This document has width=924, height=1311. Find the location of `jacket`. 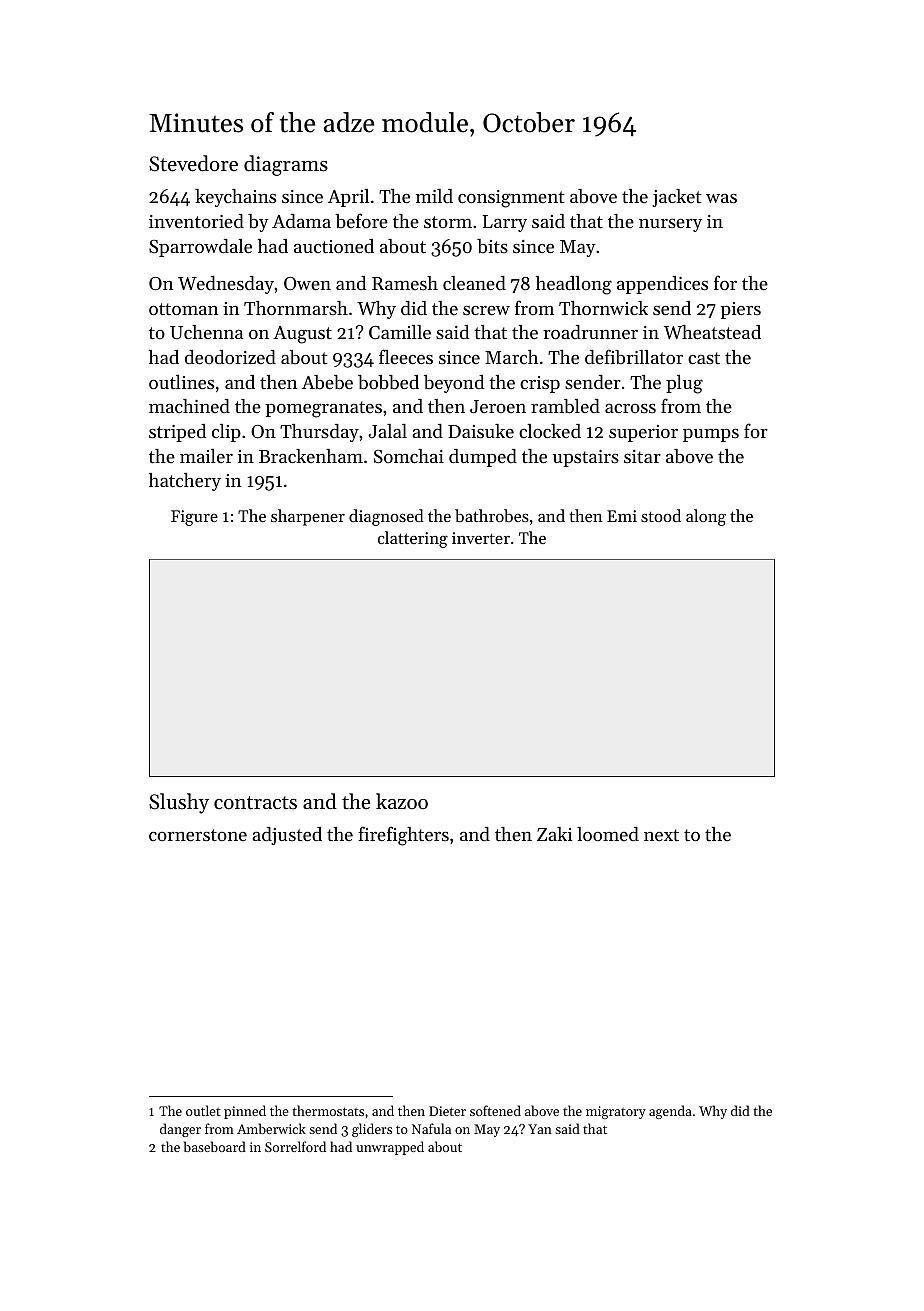

jacket is located at coordinates (676, 198).
